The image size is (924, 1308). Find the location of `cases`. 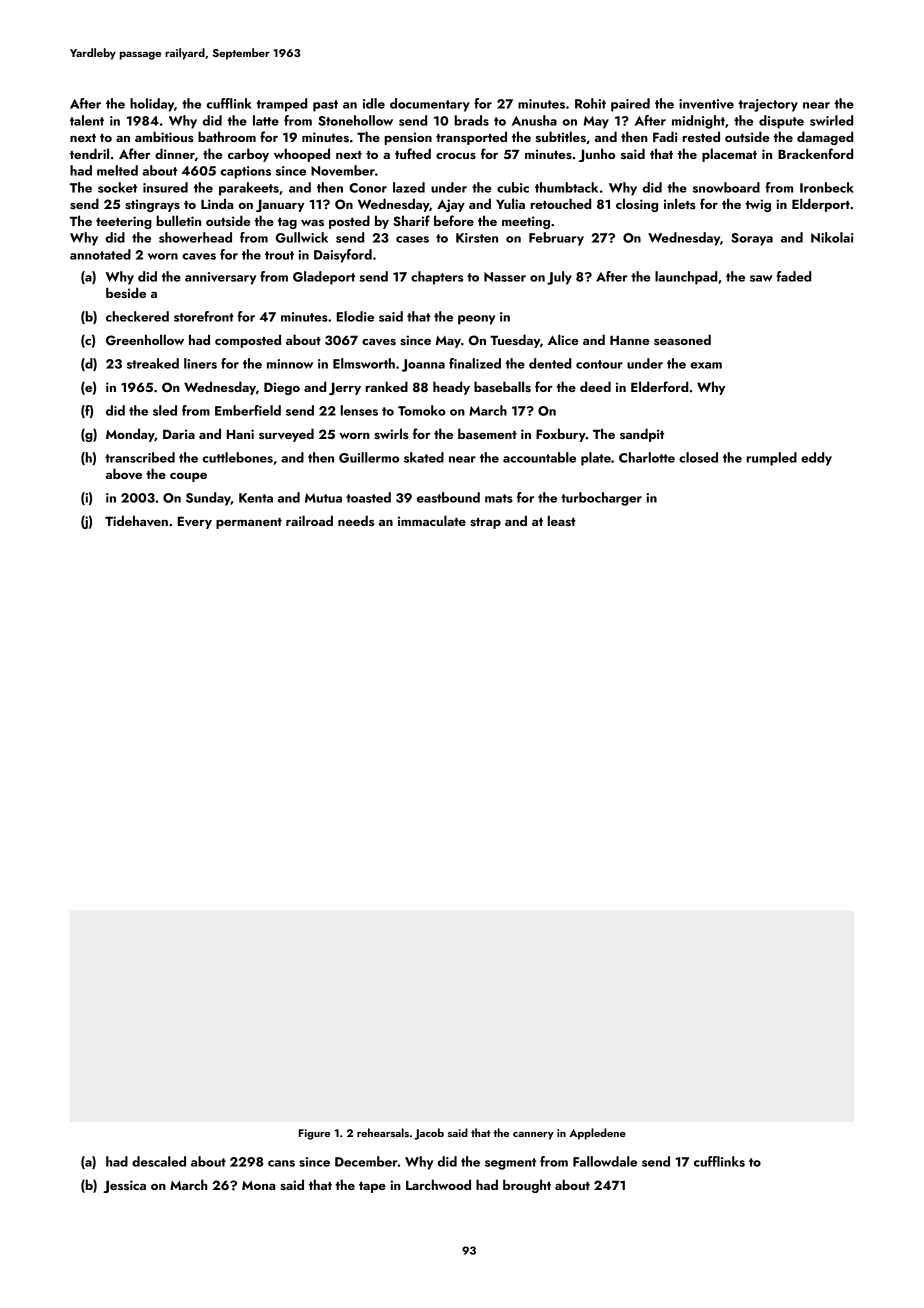

cases is located at coordinates (412, 239).
